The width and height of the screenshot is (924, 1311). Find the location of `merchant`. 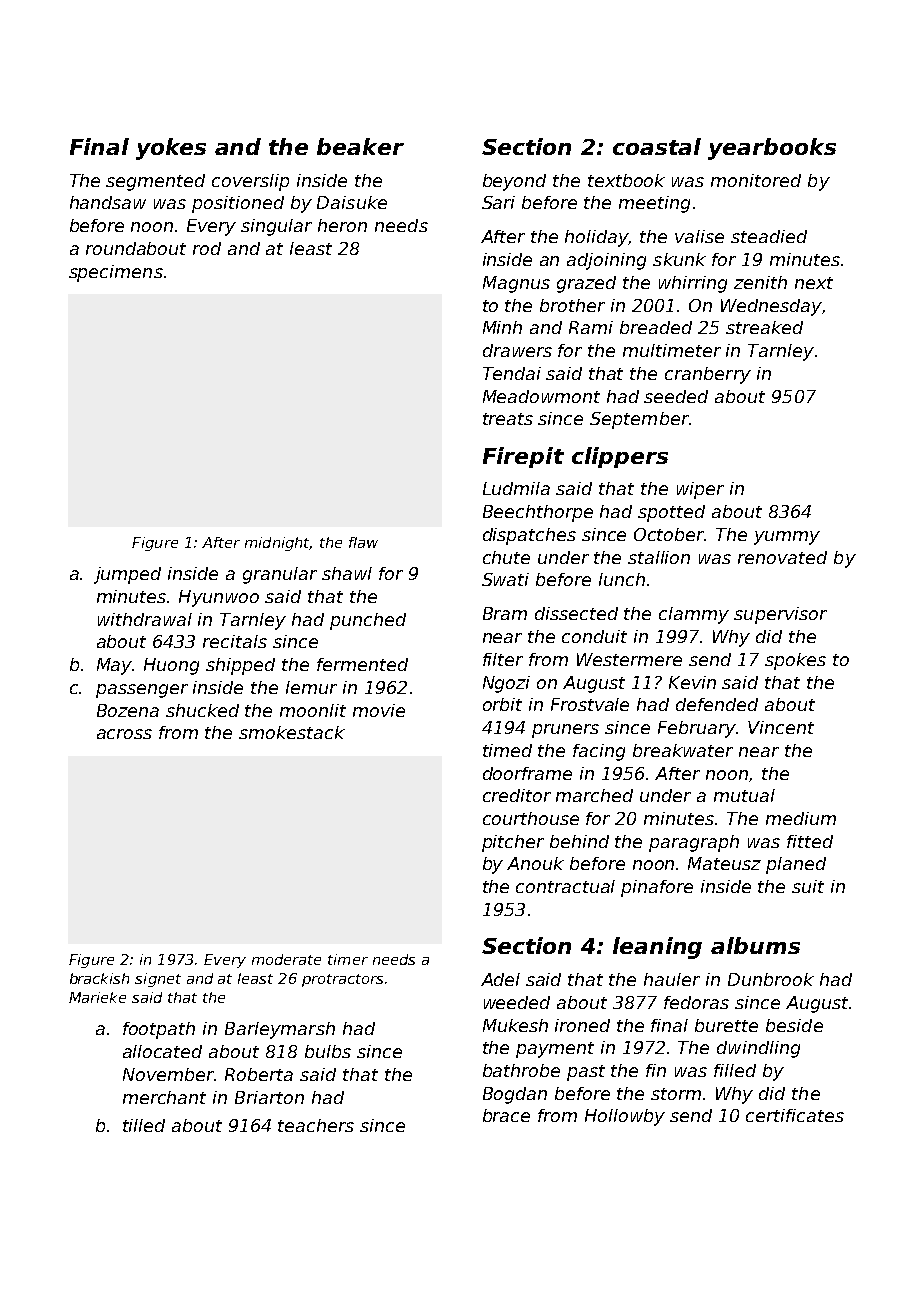

merchant is located at coordinates (164, 1097).
